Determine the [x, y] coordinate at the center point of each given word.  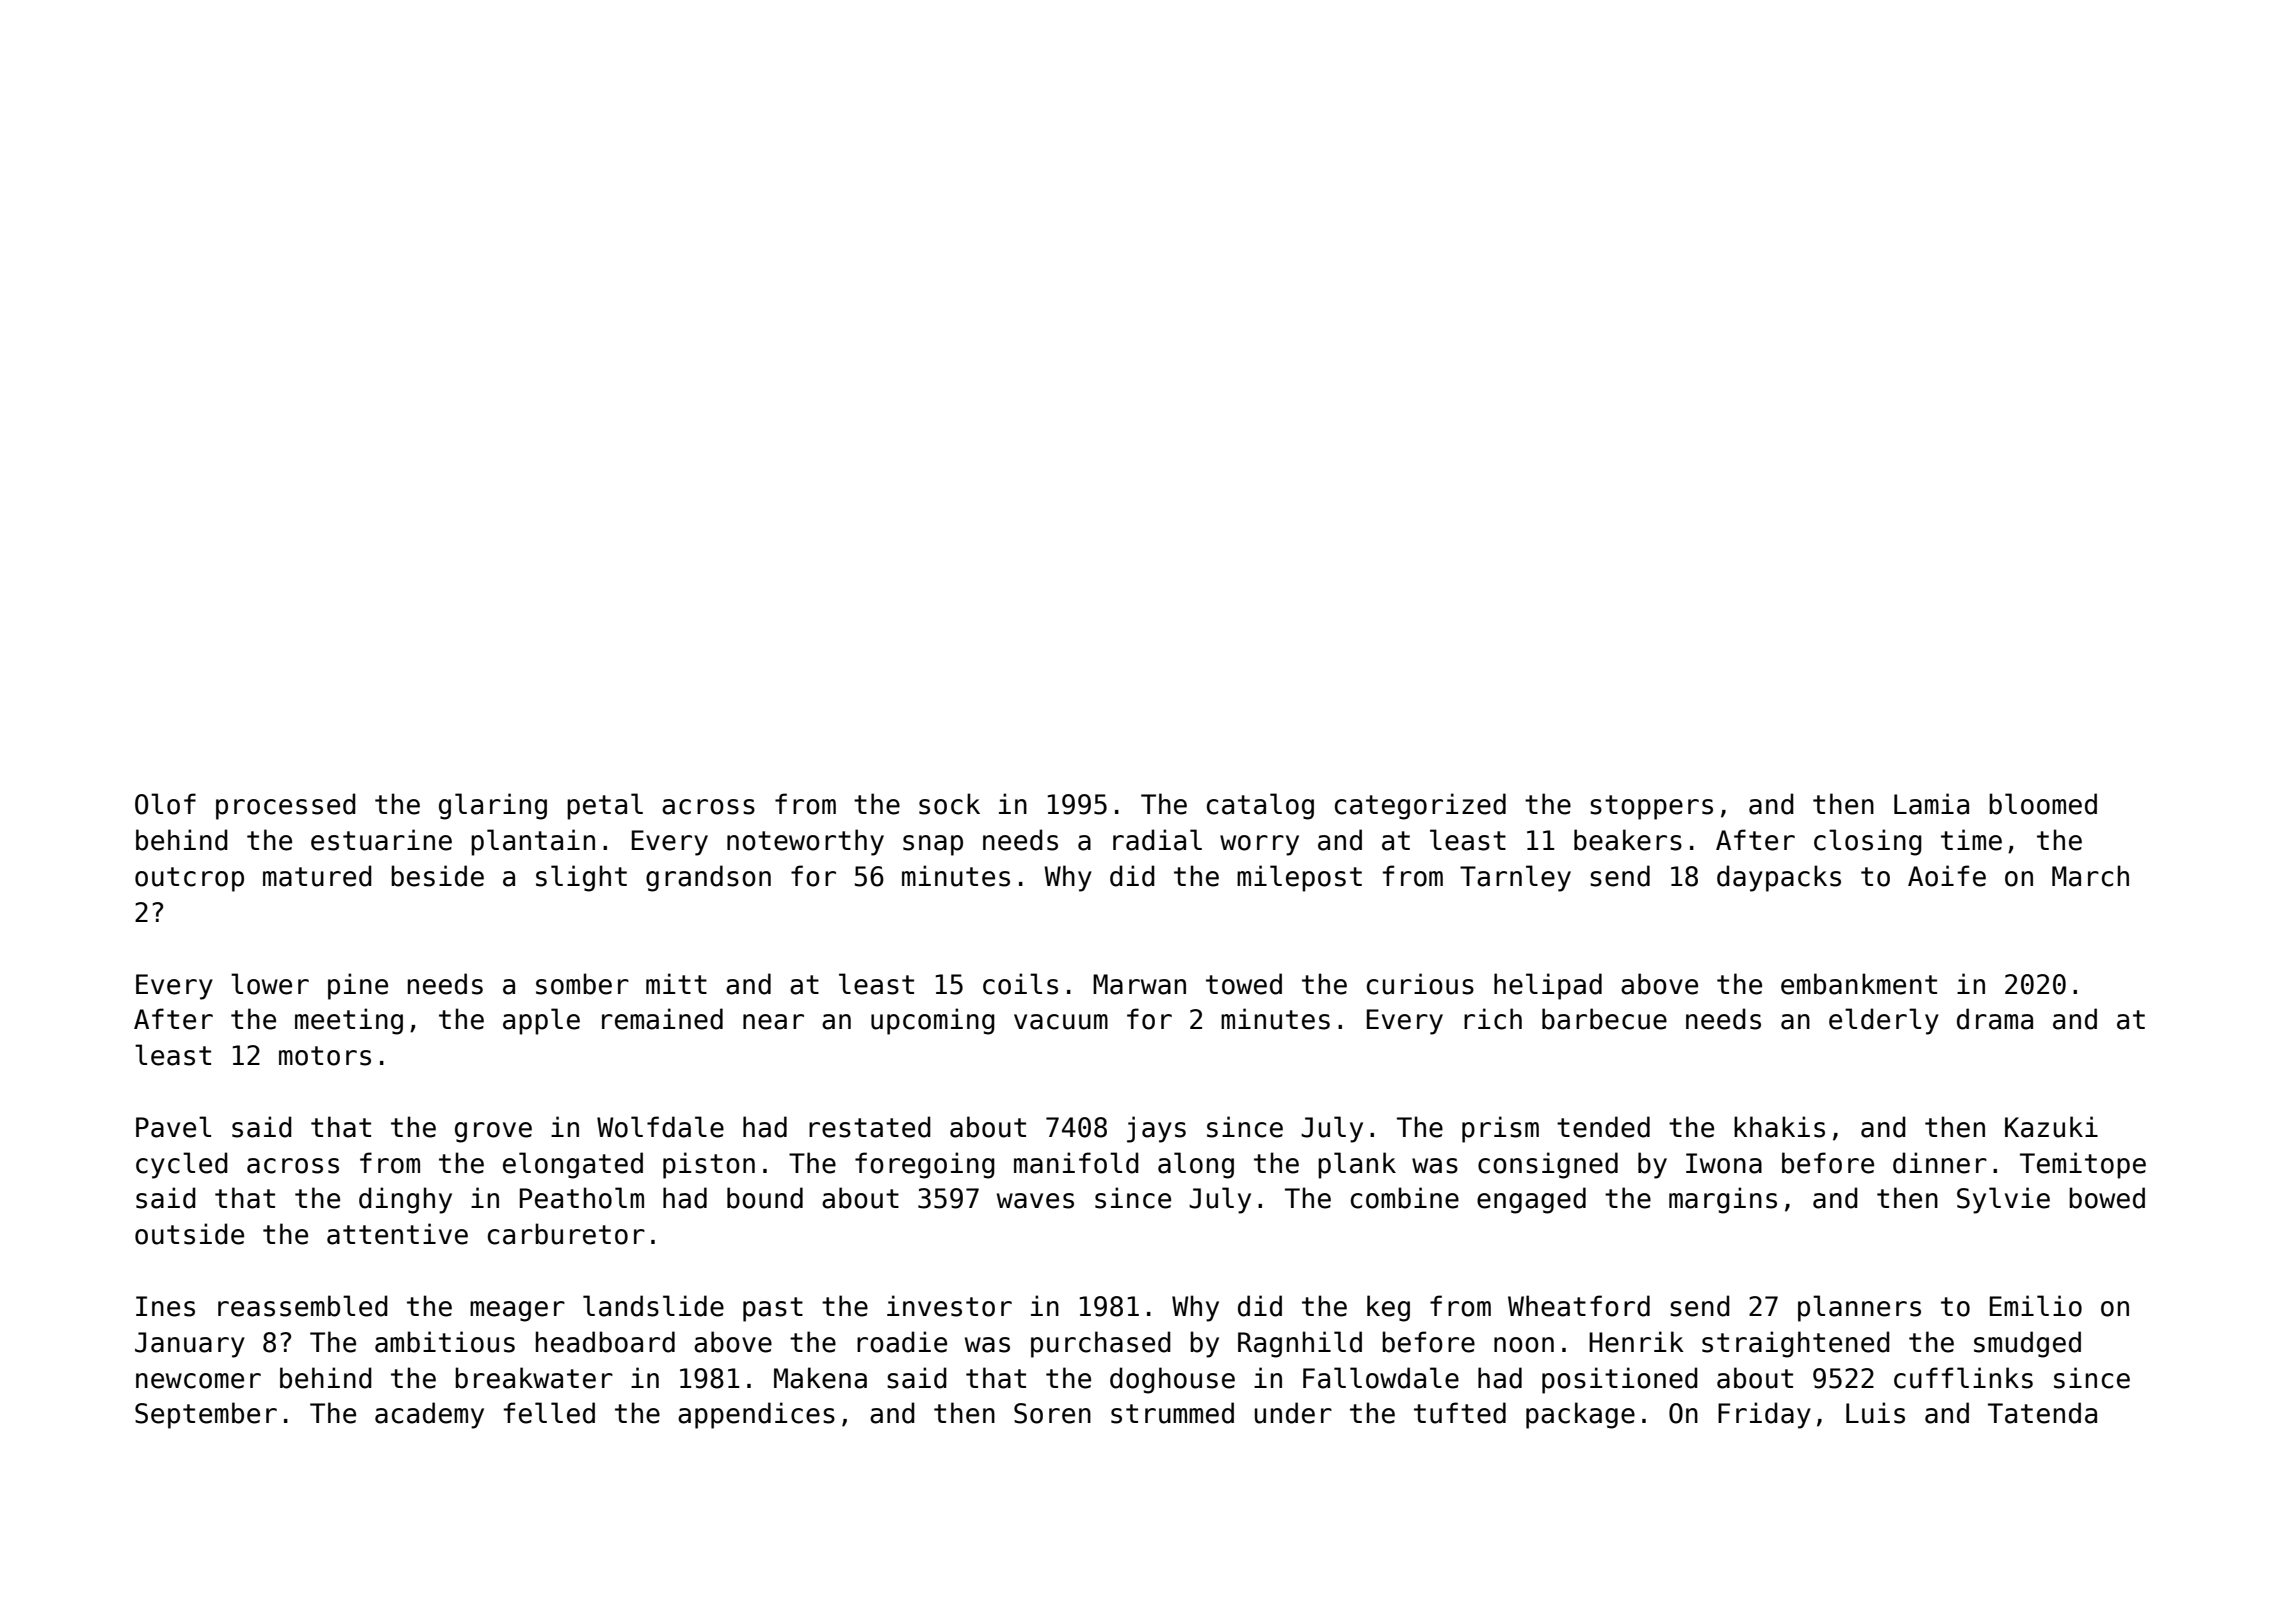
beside [437, 876]
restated [870, 1127]
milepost [1299, 878]
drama [1995, 1019]
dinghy [405, 1200]
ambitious [445, 1342]
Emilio [2036, 1306]
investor [949, 1306]
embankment [1859, 984]
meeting [349, 1021]
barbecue [1604, 1019]
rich [1493, 1019]
